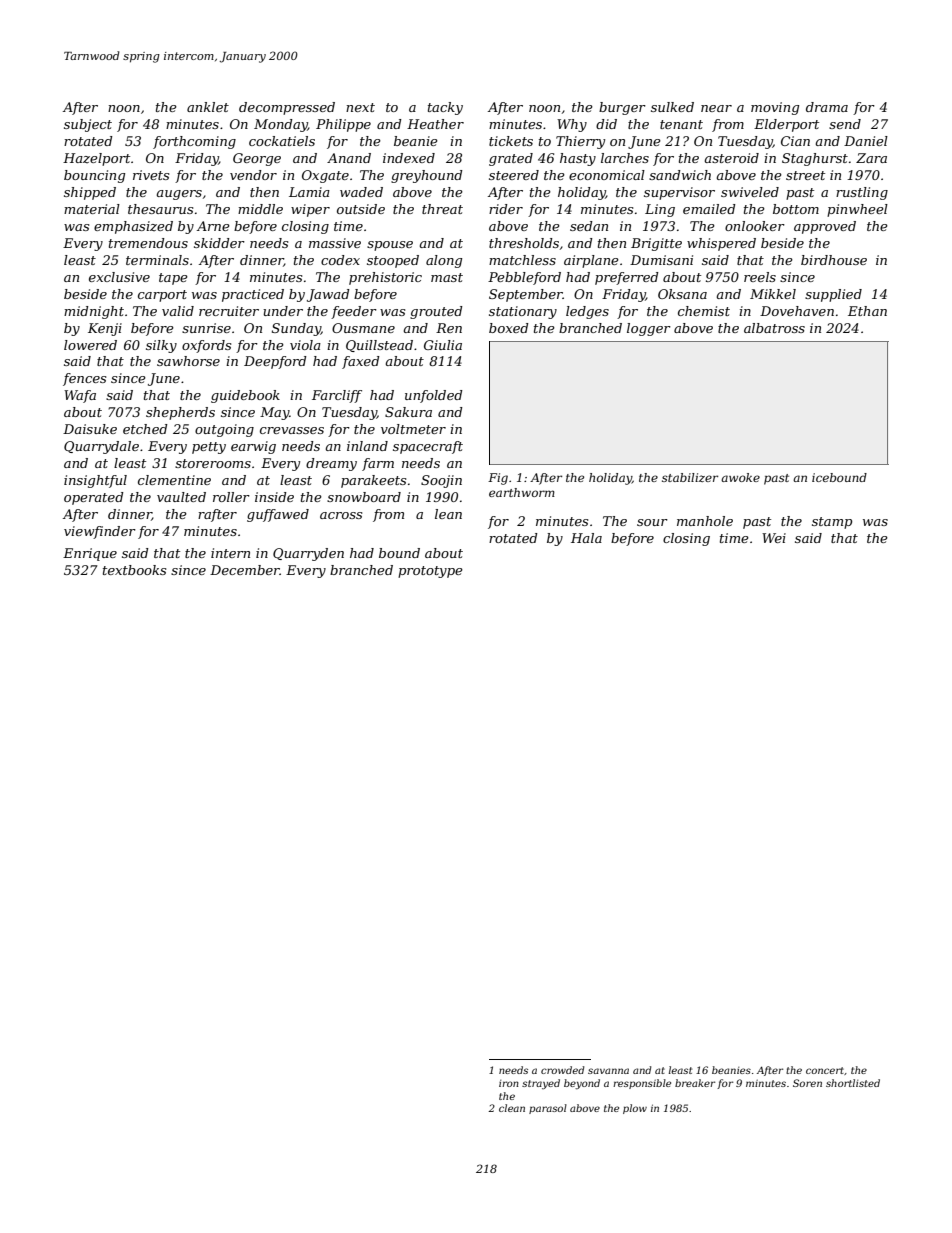  Describe the element at coordinates (509, 1083) in the image. I see `iron` at that location.
